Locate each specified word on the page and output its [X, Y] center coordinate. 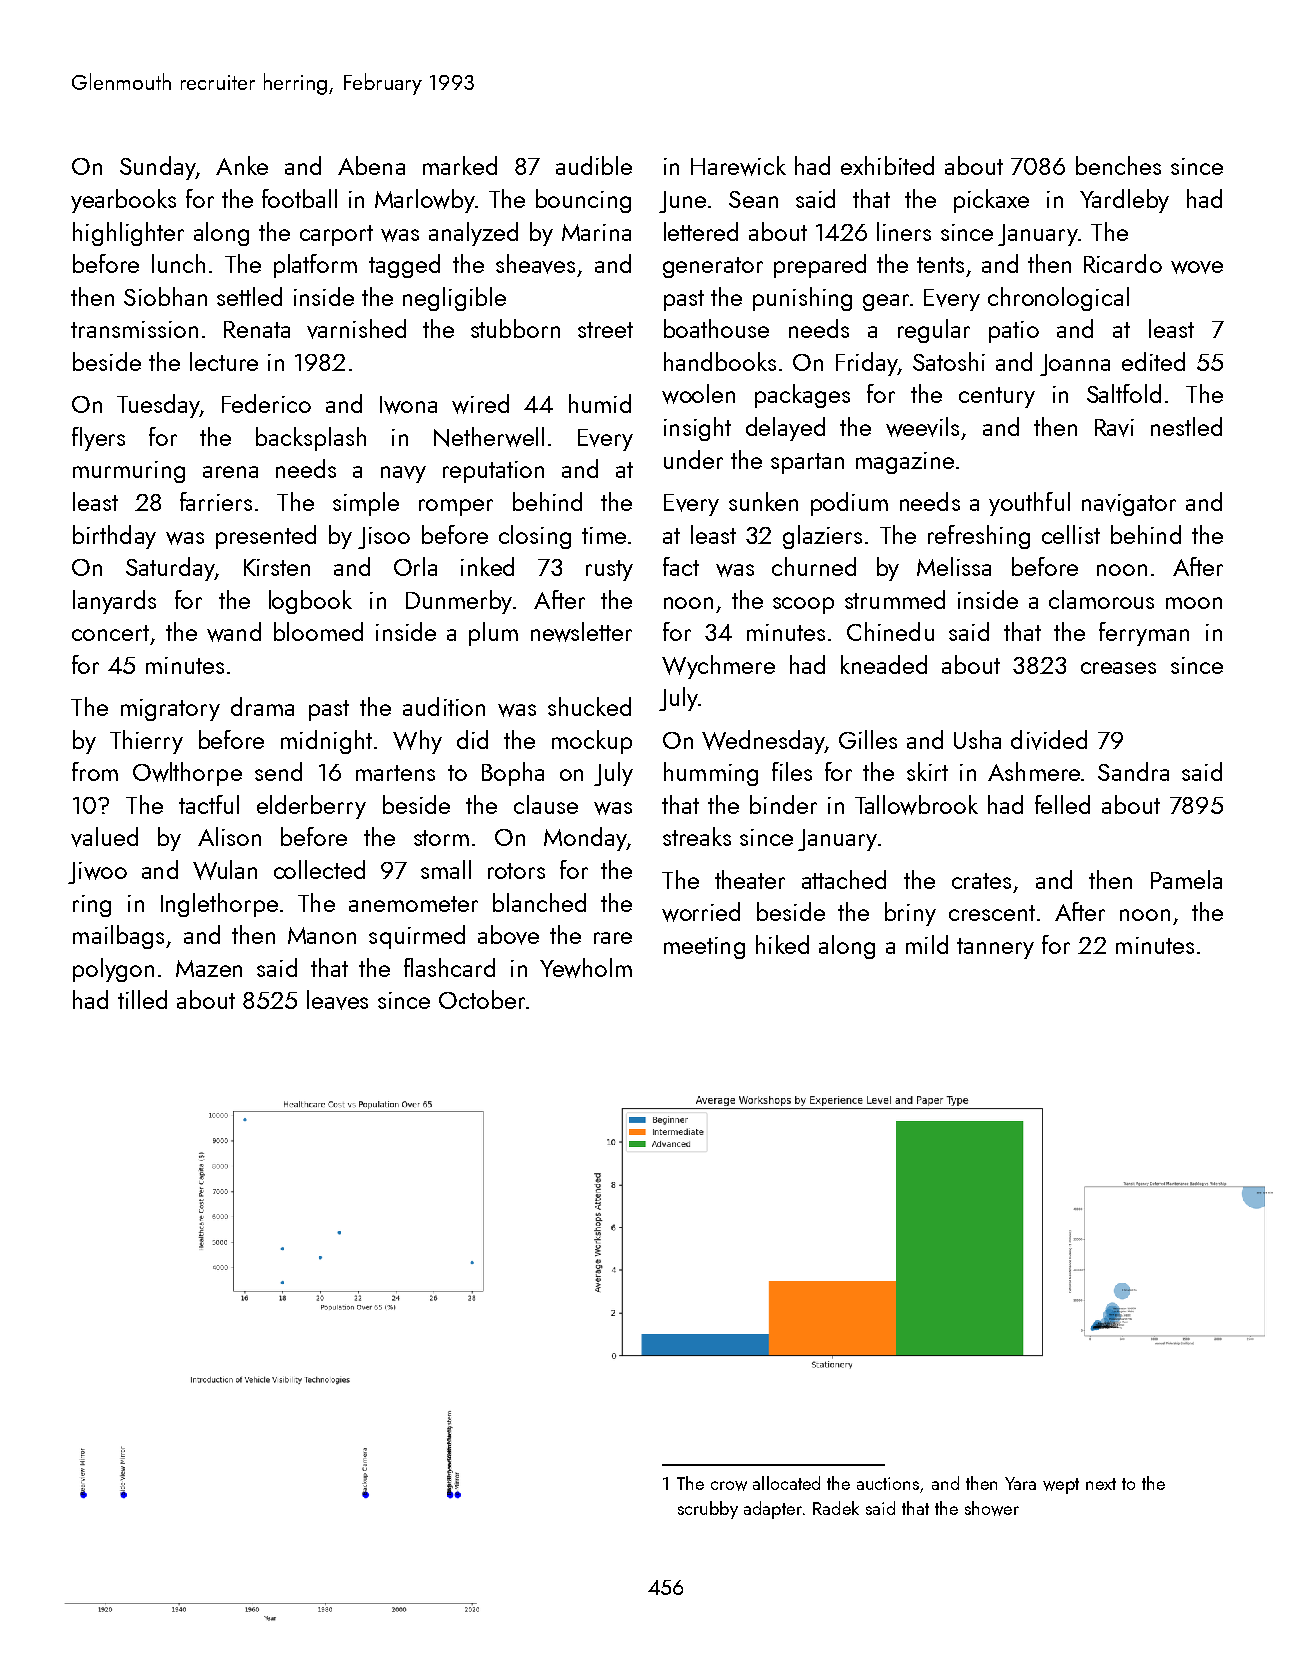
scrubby [708, 1510]
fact [681, 566]
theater [750, 879]
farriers [216, 501]
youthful [1029, 504]
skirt [927, 771]
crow [729, 1486]
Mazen [209, 968]
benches [1118, 165]
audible [594, 165]
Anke [242, 165]
